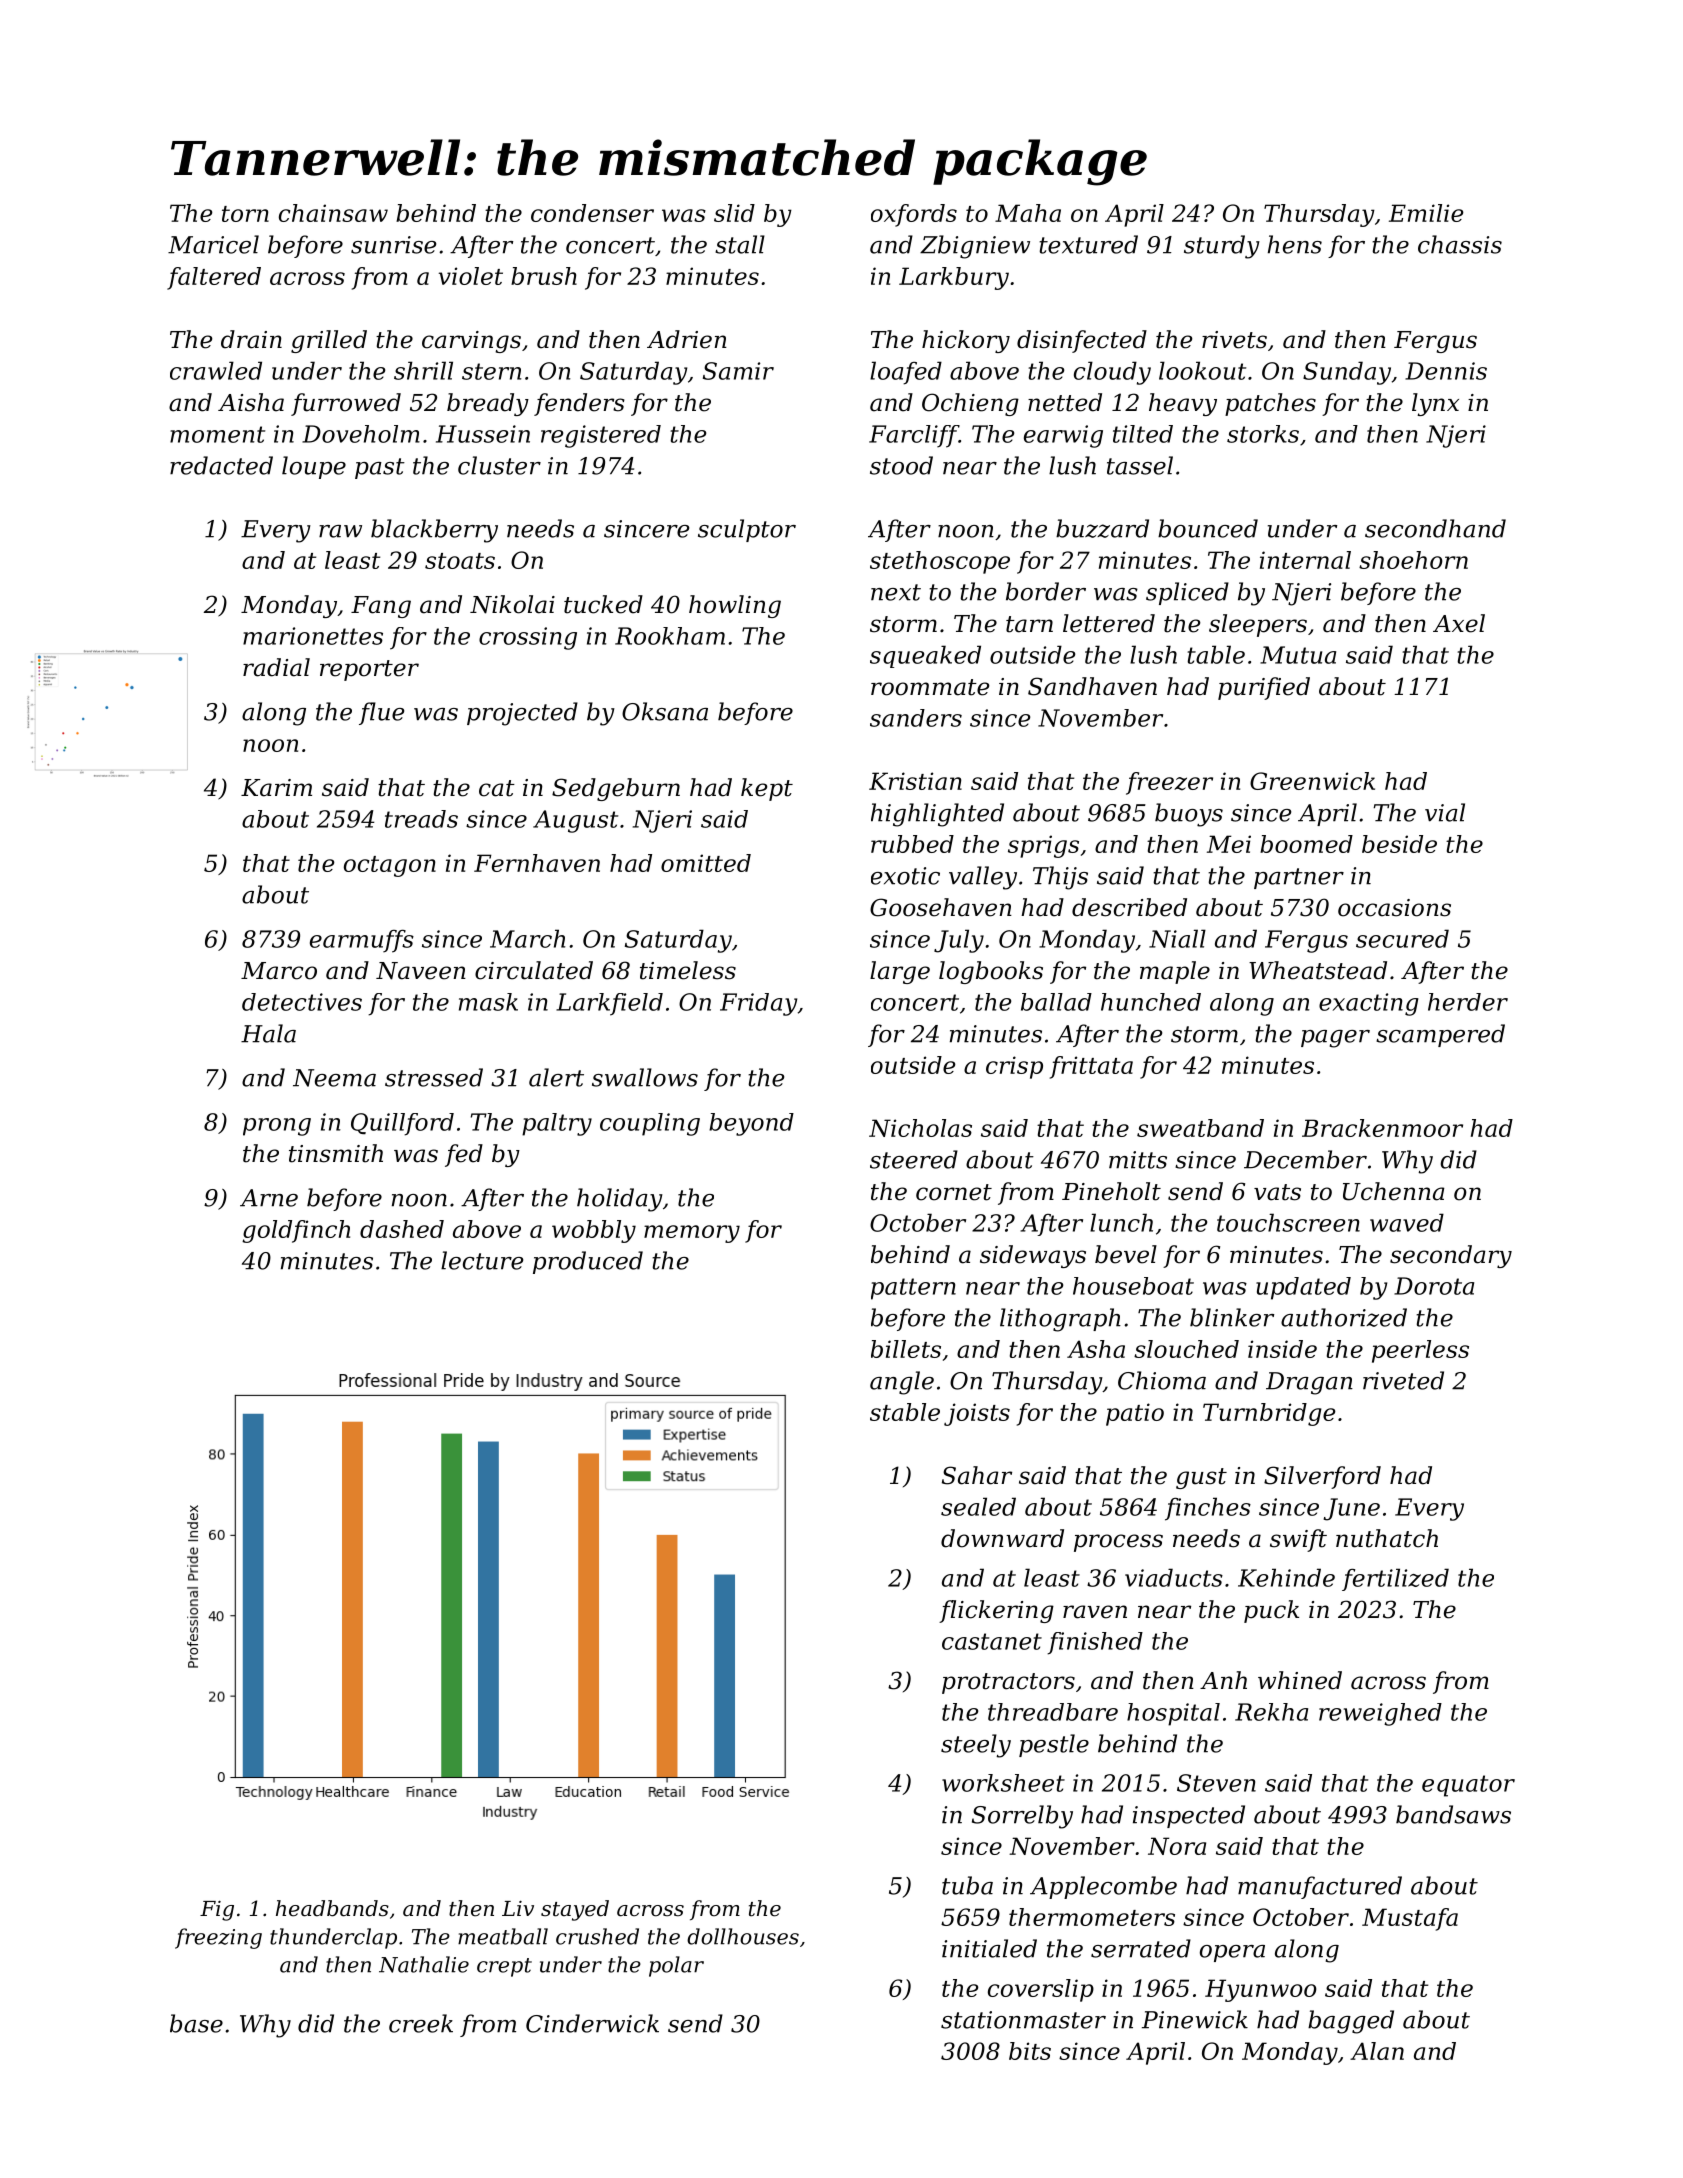 Image resolution: width=1683 pixels, height=2178 pixels. I want to click on oxfords, so click(914, 215).
